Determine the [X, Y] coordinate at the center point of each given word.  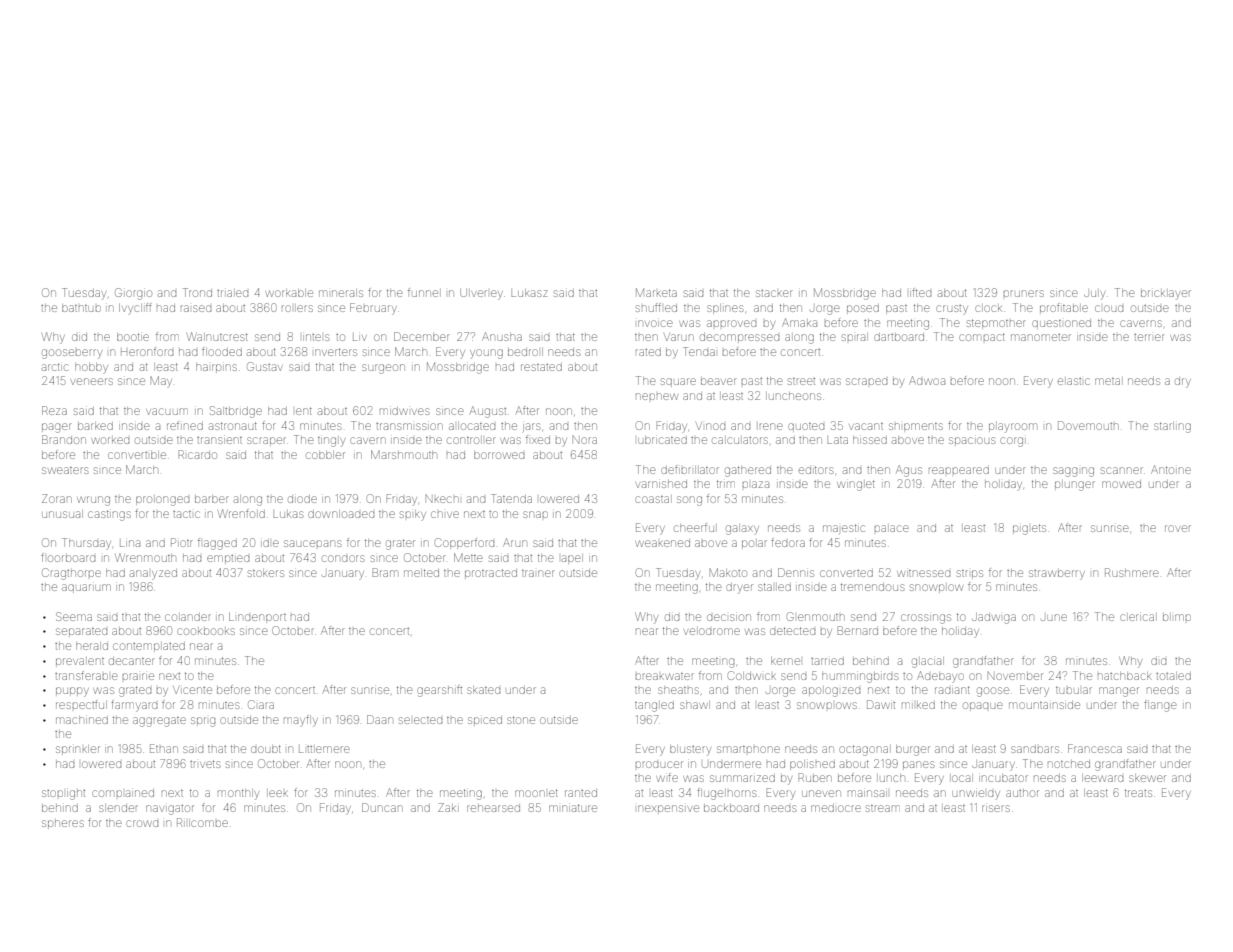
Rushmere [1132, 572]
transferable [86, 675]
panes [918, 764]
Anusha [502, 336]
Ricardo [197, 454]
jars [531, 427]
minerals [341, 293]
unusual [62, 514]
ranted [581, 793]
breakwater [665, 676]
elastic [1074, 381]
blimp [1177, 617]
